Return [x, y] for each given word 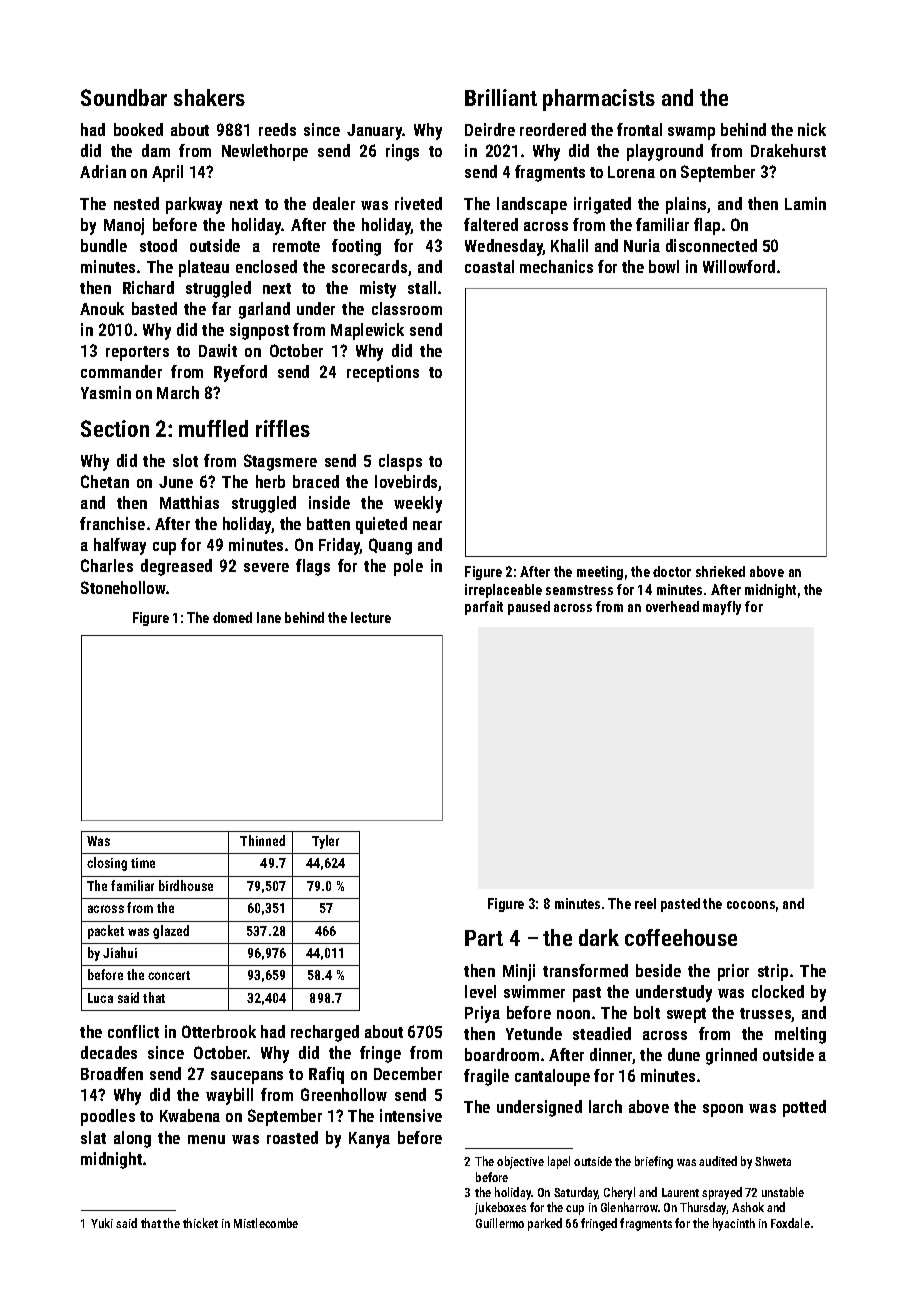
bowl [664, 266]
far [221, 308]
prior [733, 972]
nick [812, 129]
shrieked [720, 571]
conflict [133, 1031]
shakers [209, 97]
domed [232, 617]
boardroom [502, 1054]
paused [529, 608]
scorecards [369, 266]
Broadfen [112, 1073]
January [375, 132]
